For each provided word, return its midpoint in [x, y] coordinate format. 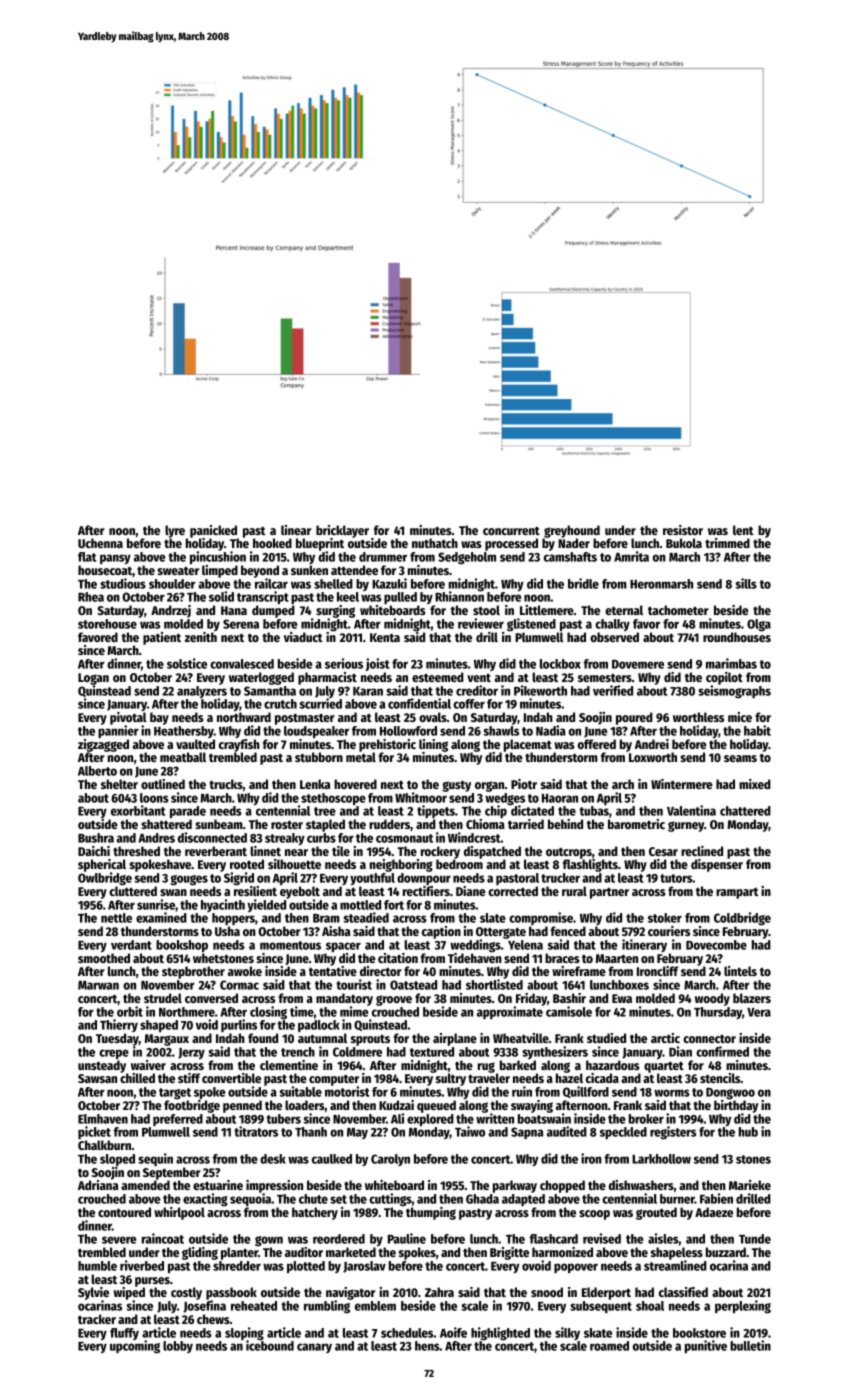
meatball [183, 757]
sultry [451, 1079]
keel [348, 597]
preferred [178, 1120]
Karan [368, 691]
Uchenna [100, 543]
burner [677, 1199]
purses [152, 1282]
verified [613, 690]
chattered [745, 811]
